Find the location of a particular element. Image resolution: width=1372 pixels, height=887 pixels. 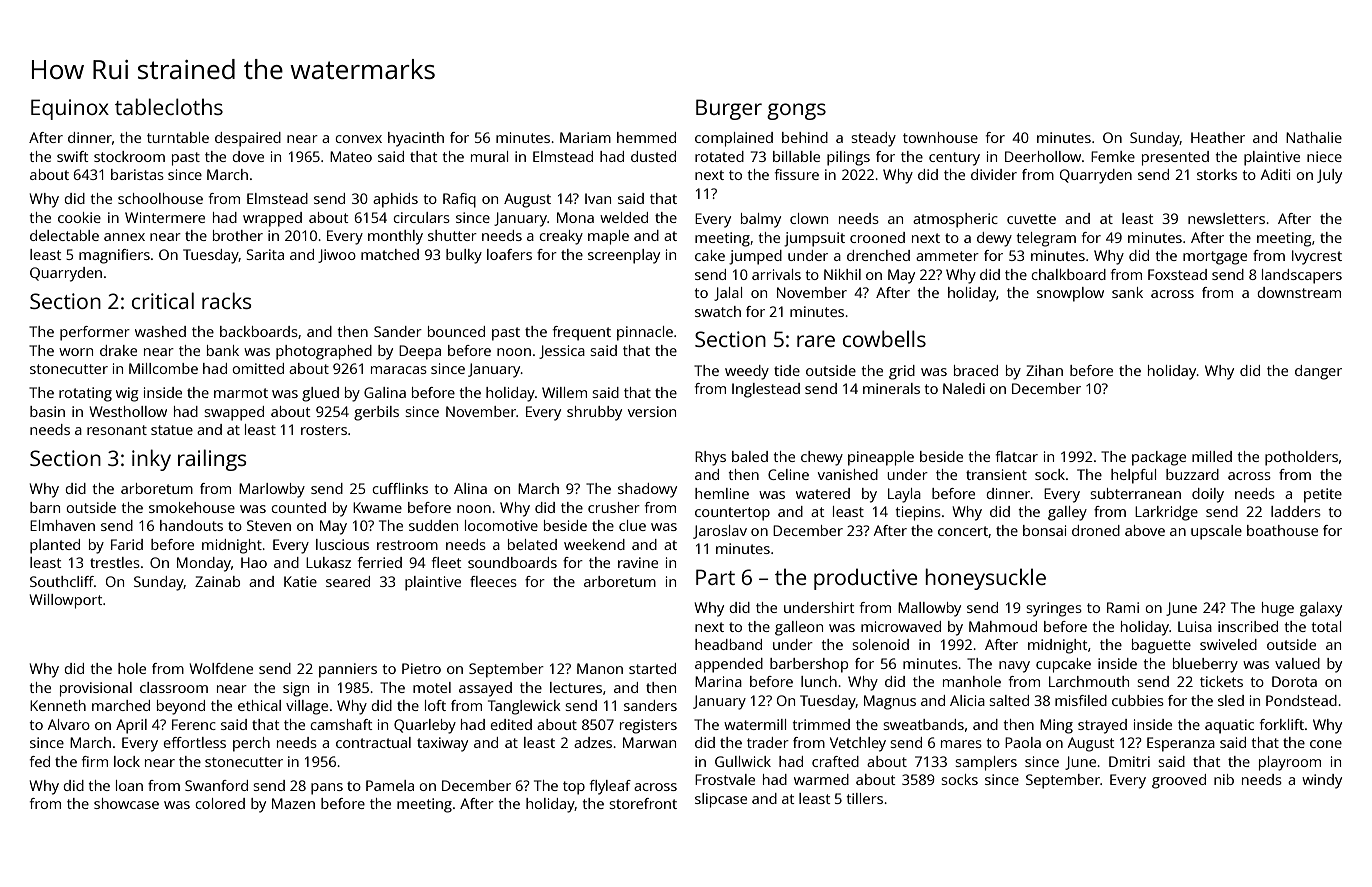

tillers is located at coordinates (865, 798).
